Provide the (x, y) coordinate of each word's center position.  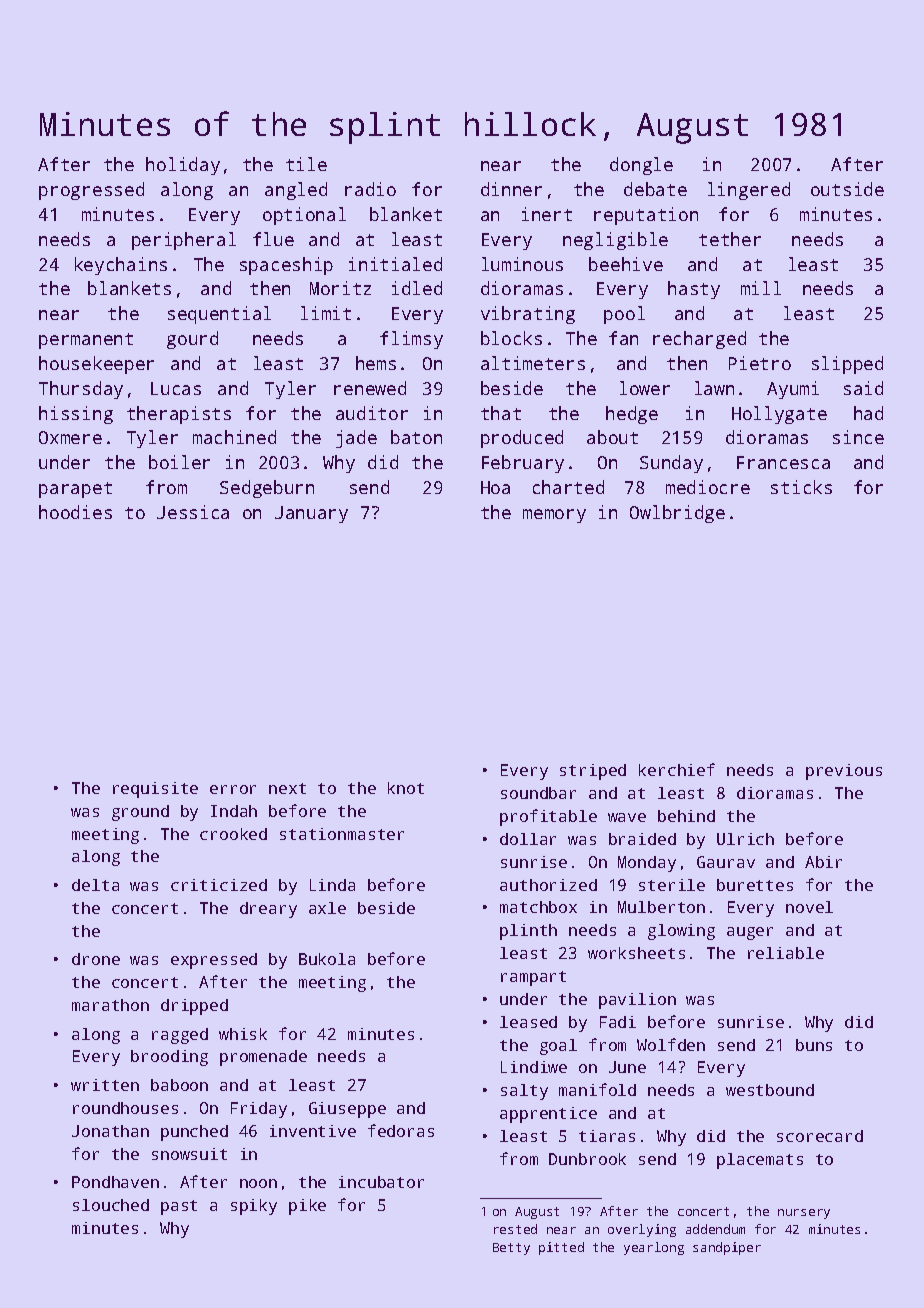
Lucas (176, 388)
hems (376, 363)
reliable (786, 953)
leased (528, 1022)
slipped (847, 365)
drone (96, 959)
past (179, 1207)
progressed (91, 191)
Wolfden (671, 1044)
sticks (801, 487)
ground (140, 813)
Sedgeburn (267, 489)
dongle (641, 166)
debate (655, 189)
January (311, 514)
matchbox (538, 907)
